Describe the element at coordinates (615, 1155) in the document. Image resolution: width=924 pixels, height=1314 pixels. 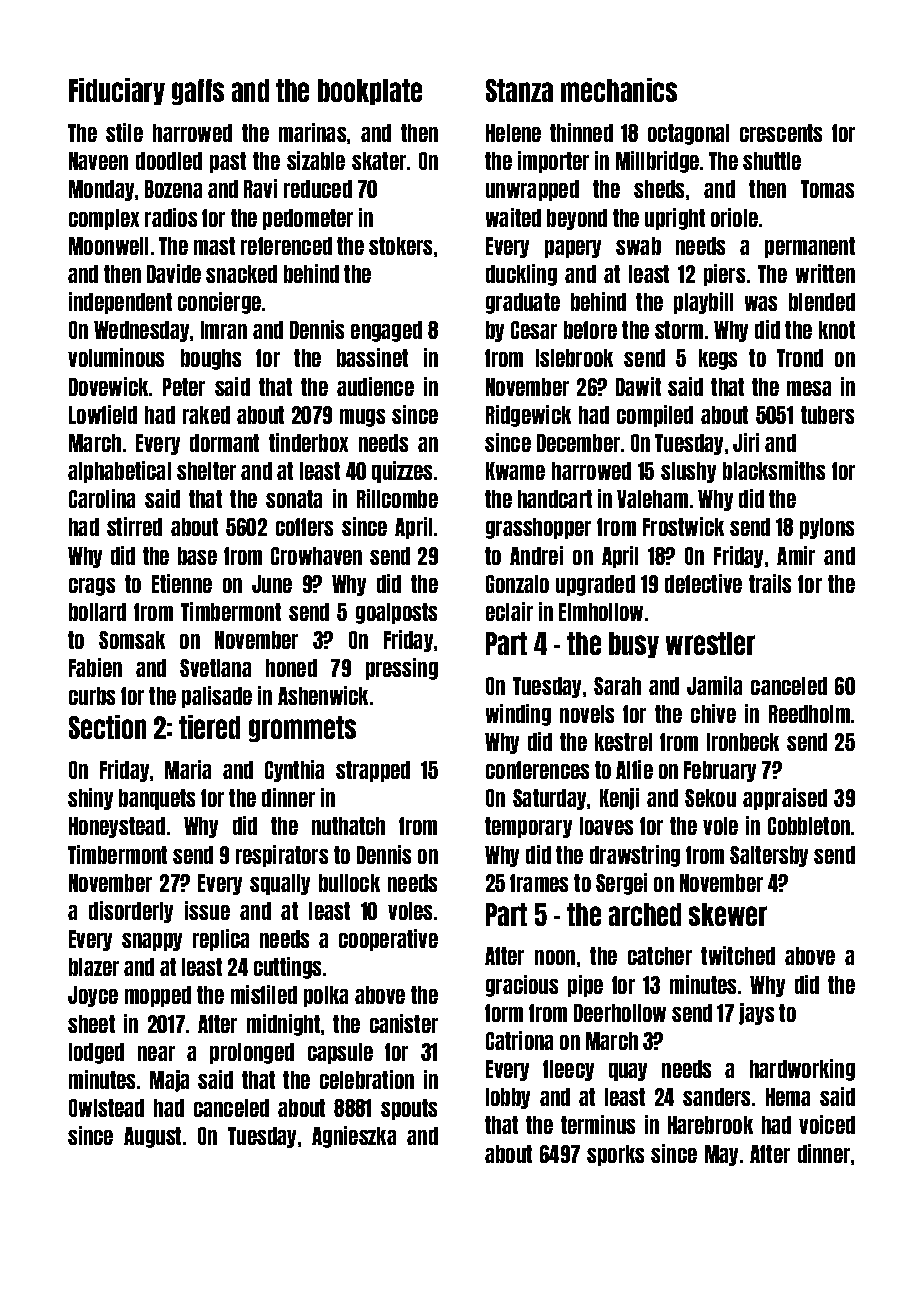
I see `sporks` at that location.
